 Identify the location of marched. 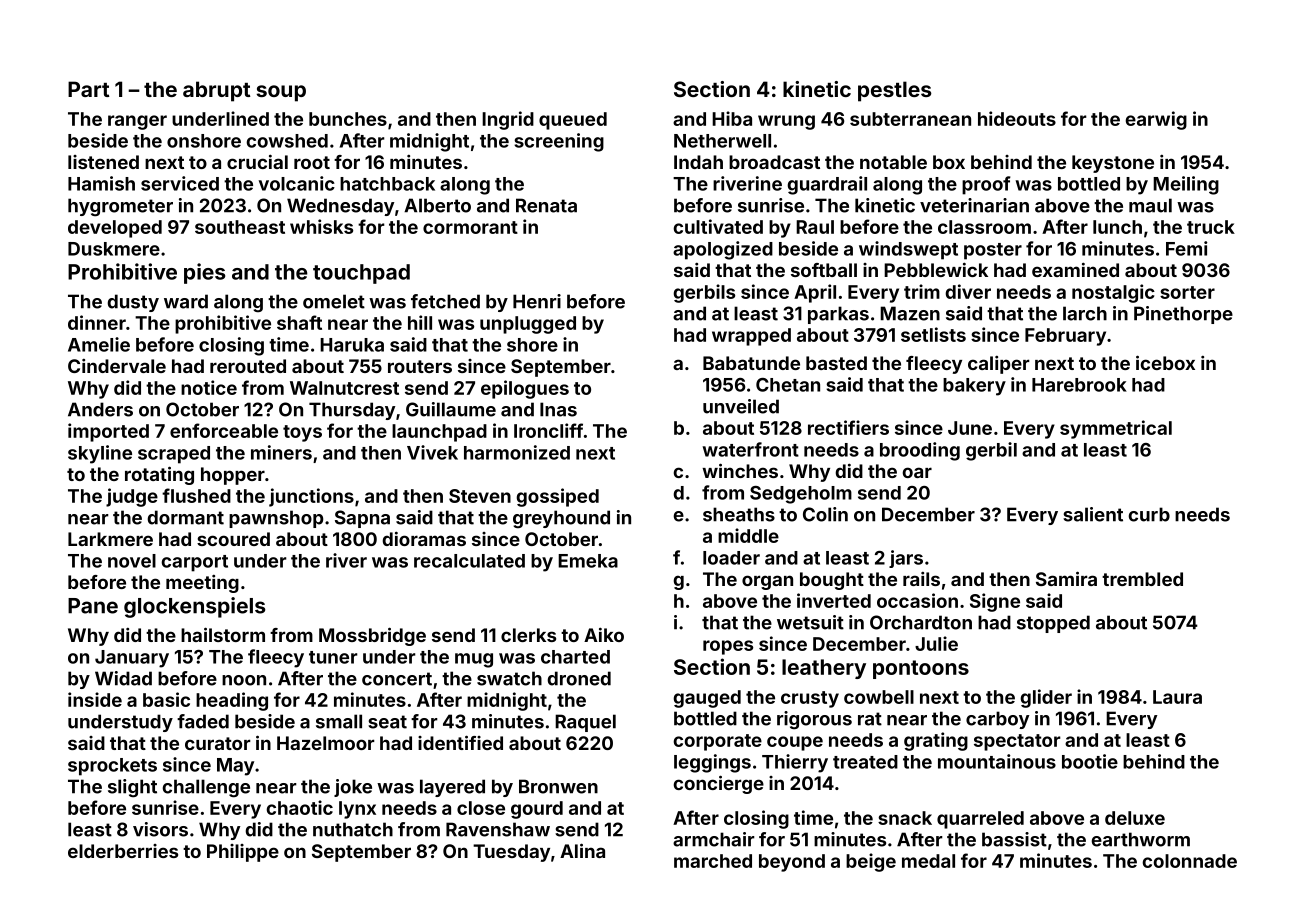
(713, 861).
